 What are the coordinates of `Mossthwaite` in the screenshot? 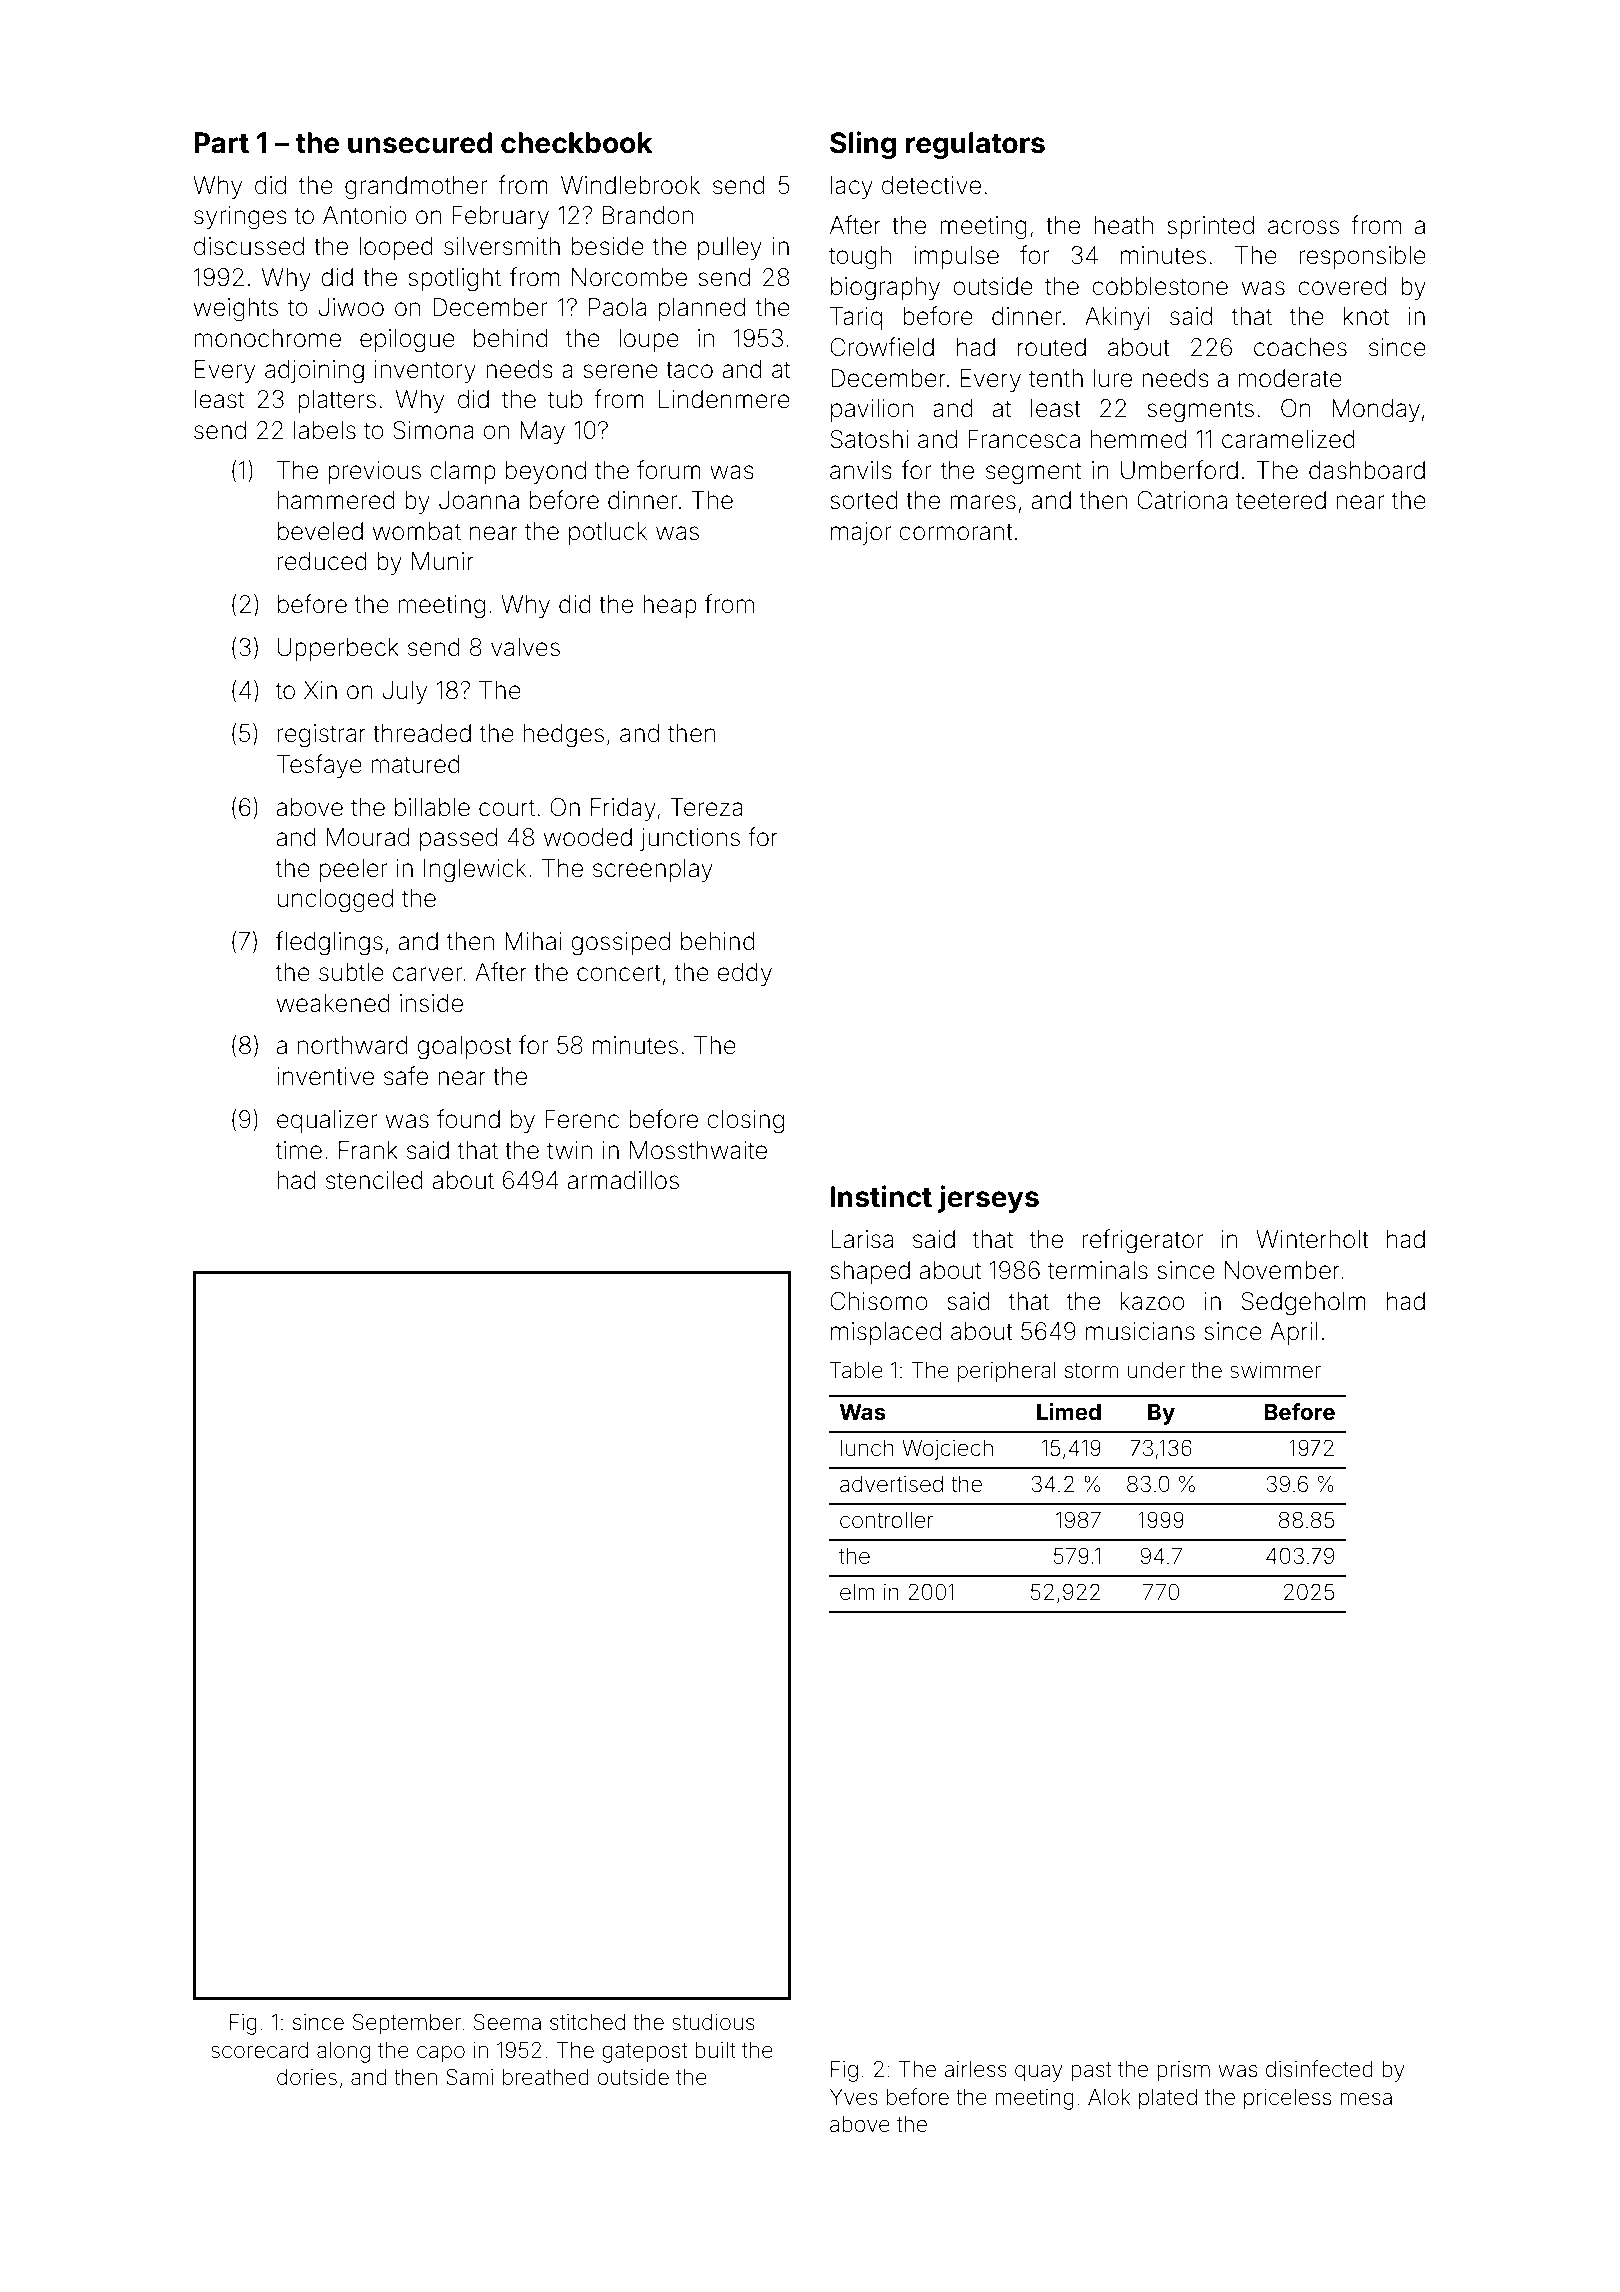 It's located at (698, 1150).
